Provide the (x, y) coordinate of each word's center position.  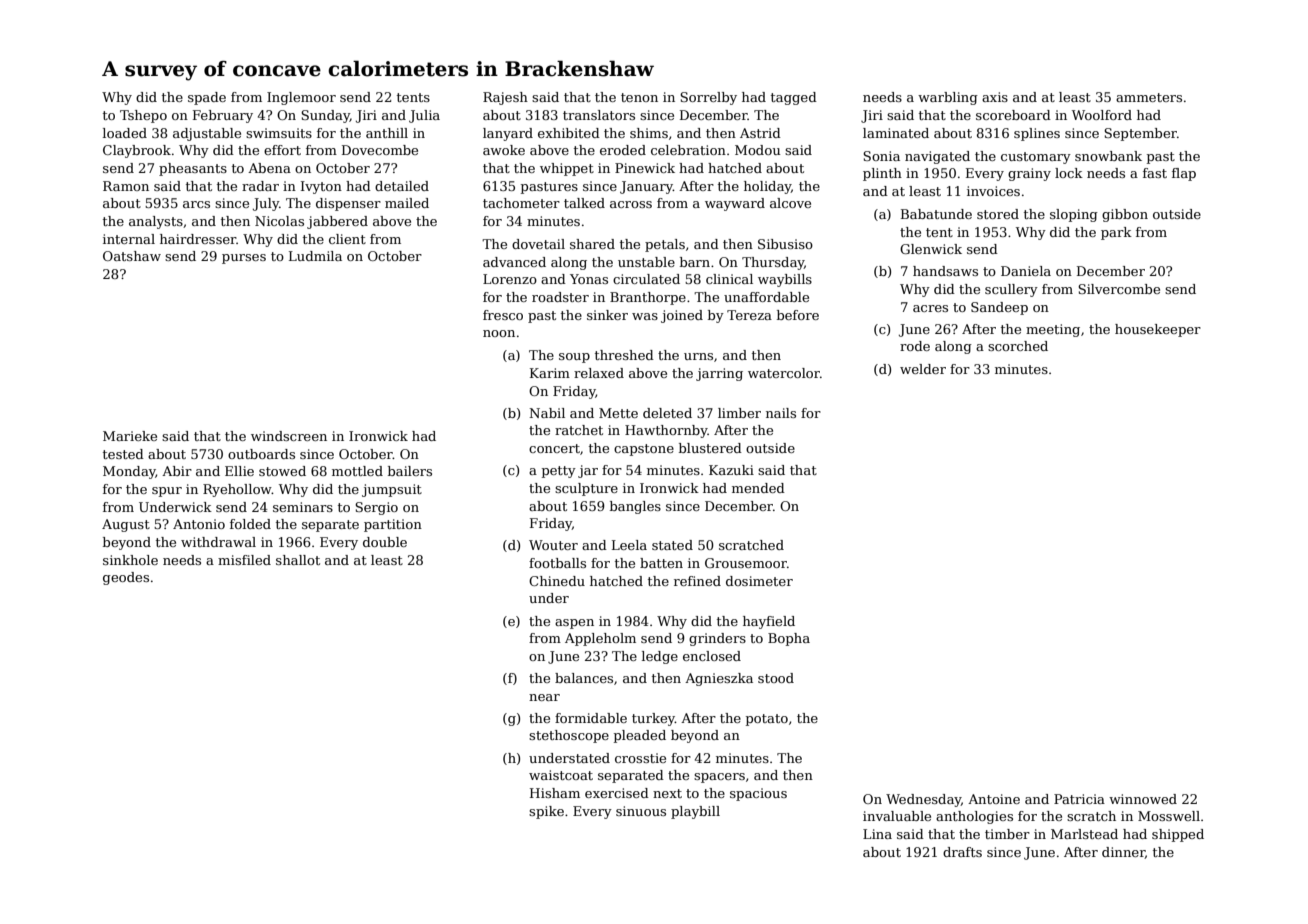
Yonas (589, 279)
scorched (1018, 346)
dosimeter (759, 581)
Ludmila (315, 256)
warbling (948, 98)
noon (499, 333)
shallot (298, 560)
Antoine (994, 799)
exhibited (569, 133)
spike (546, 812)
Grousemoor (746, 563)
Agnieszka (719, 679)
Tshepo (143, 116)
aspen (574, 624)
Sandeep (999, 308)
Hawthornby (666, 431)
